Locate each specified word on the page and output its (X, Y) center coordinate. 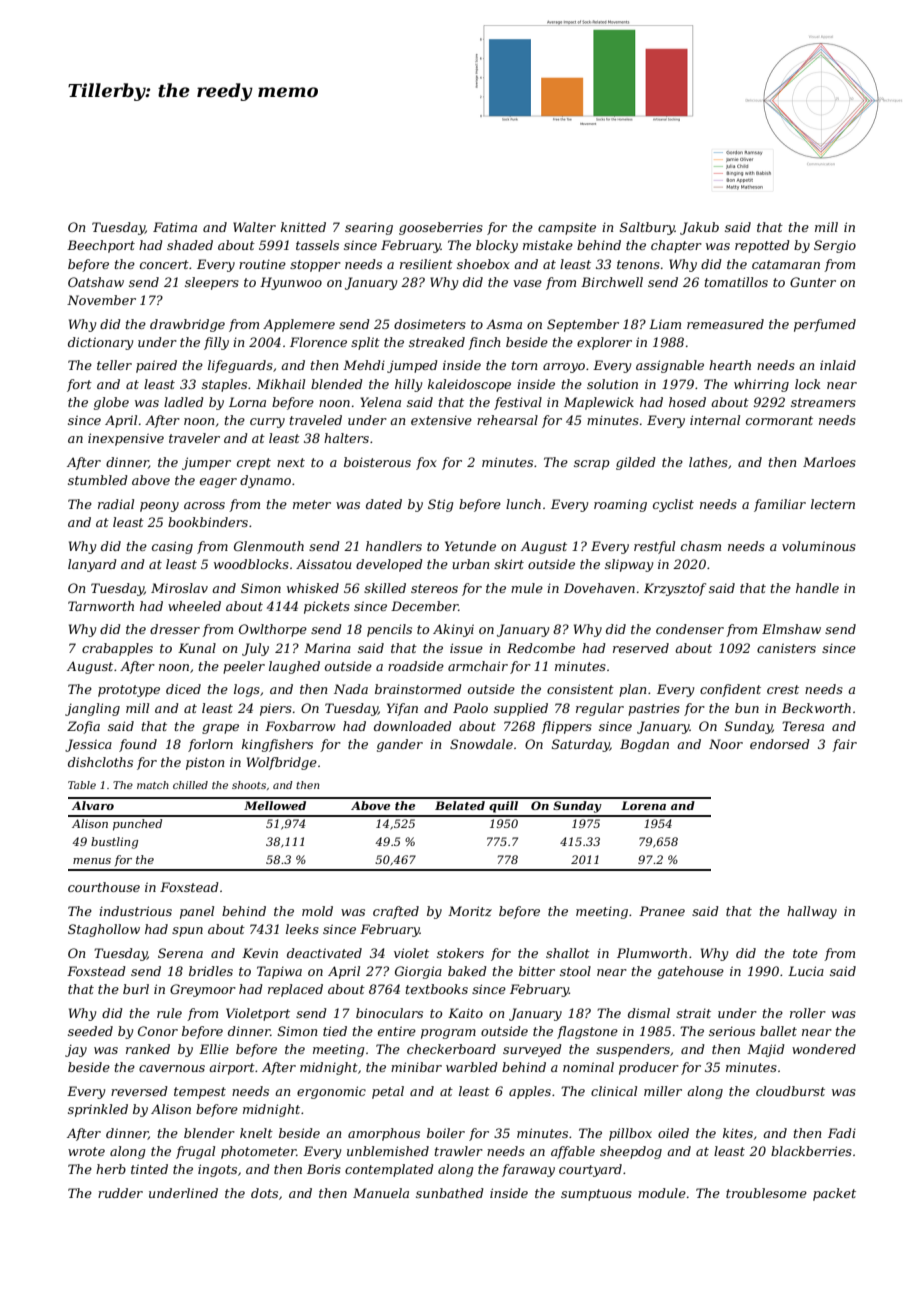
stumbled (98, 480)
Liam (665, 324)
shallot (568, 953)
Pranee (662, 911)
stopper (315, 266)
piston (205, 763)
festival (518, 403)
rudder (120, 1193)
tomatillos (736, 282)
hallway (812, 912)
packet (834, 1194)
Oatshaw (96, 282)
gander (400, 745)
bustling (114, 843)
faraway (528, 1170)
